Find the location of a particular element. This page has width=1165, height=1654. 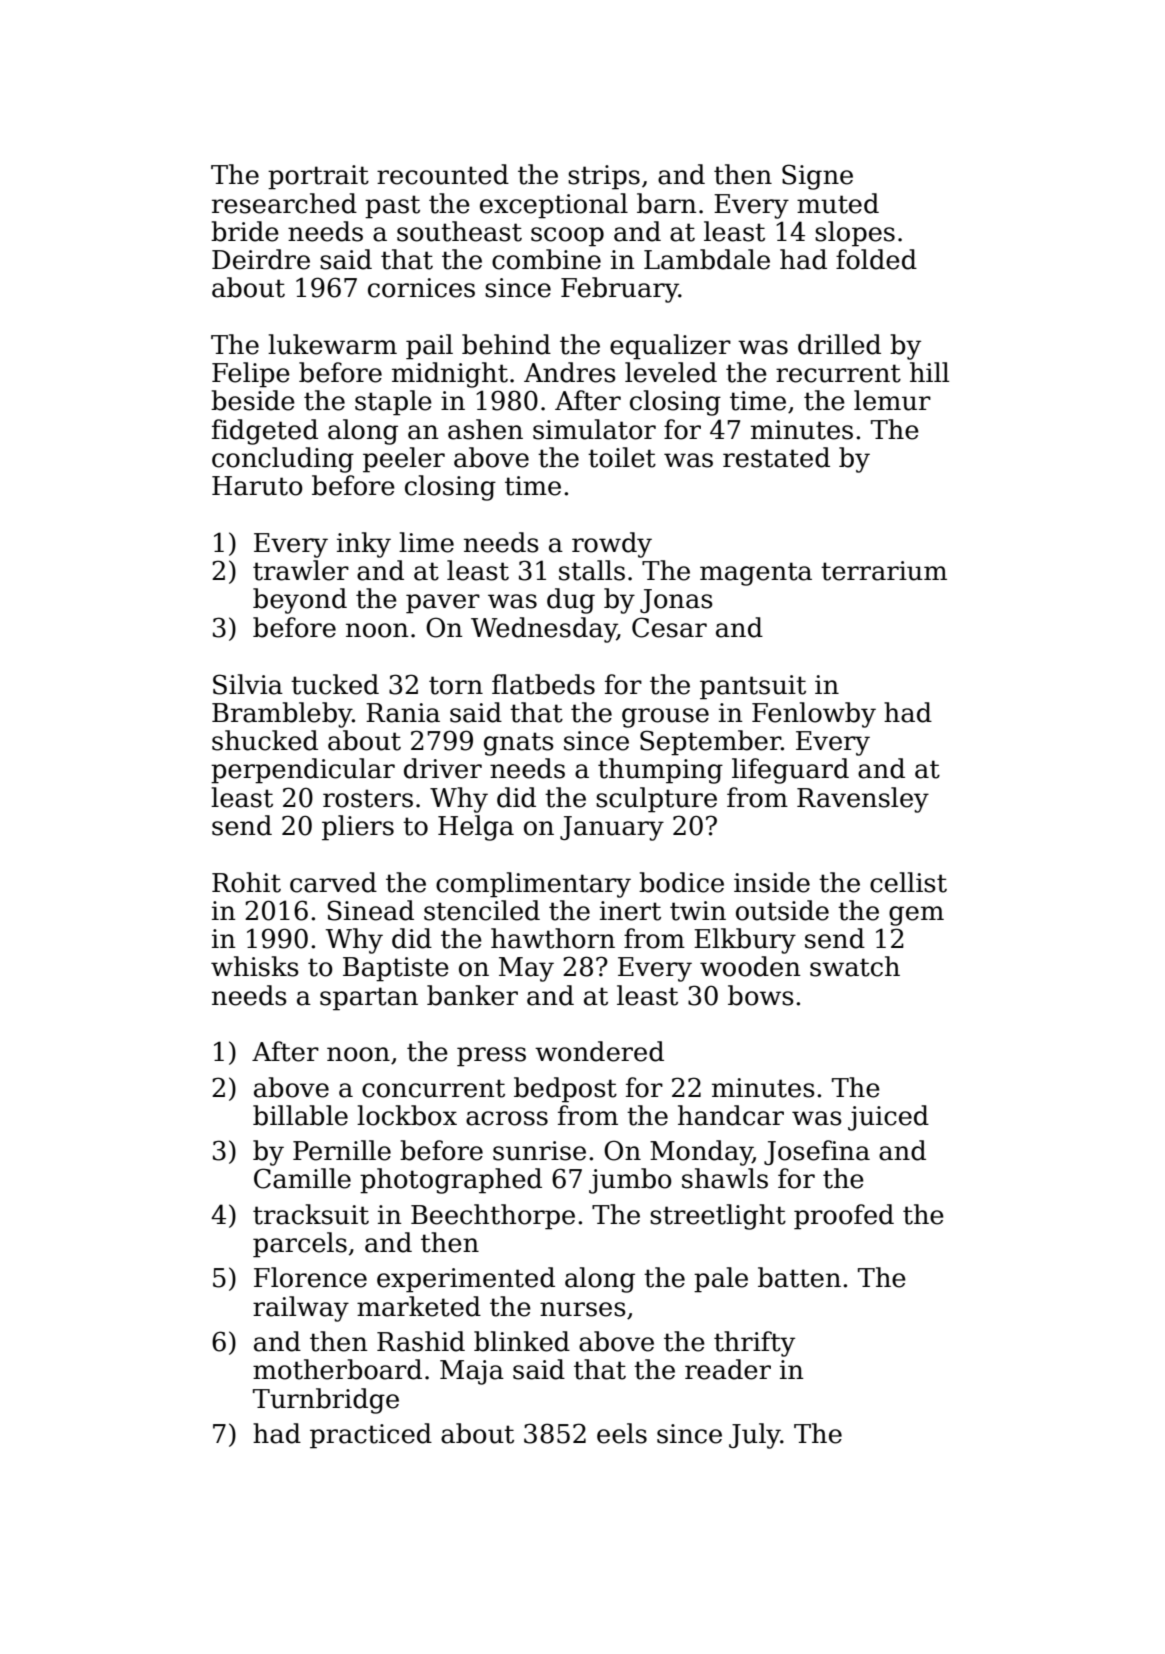

hill is located at coordinates (929, 372).
